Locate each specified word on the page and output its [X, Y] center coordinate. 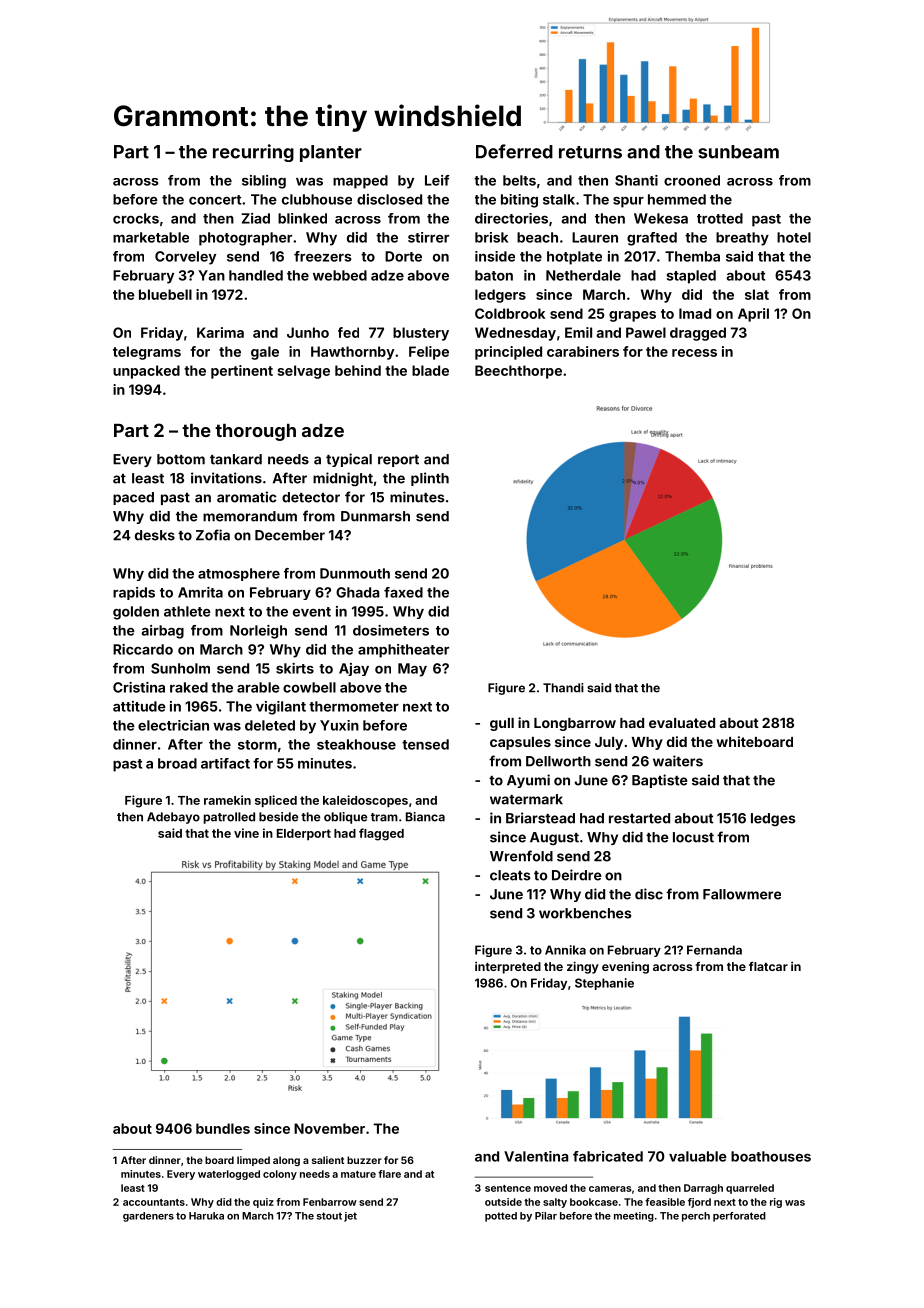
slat [757, 294]
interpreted [508, 968]
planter [331, 153]
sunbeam [738, 152]
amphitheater [403, 651]
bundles [223, 1128]
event [312, 612]
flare [389, 1174]
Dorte [403, 256]
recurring [253, 153]
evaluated [682, 723]
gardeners [148, 1217]
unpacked [146, 372]
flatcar [768, 966]
